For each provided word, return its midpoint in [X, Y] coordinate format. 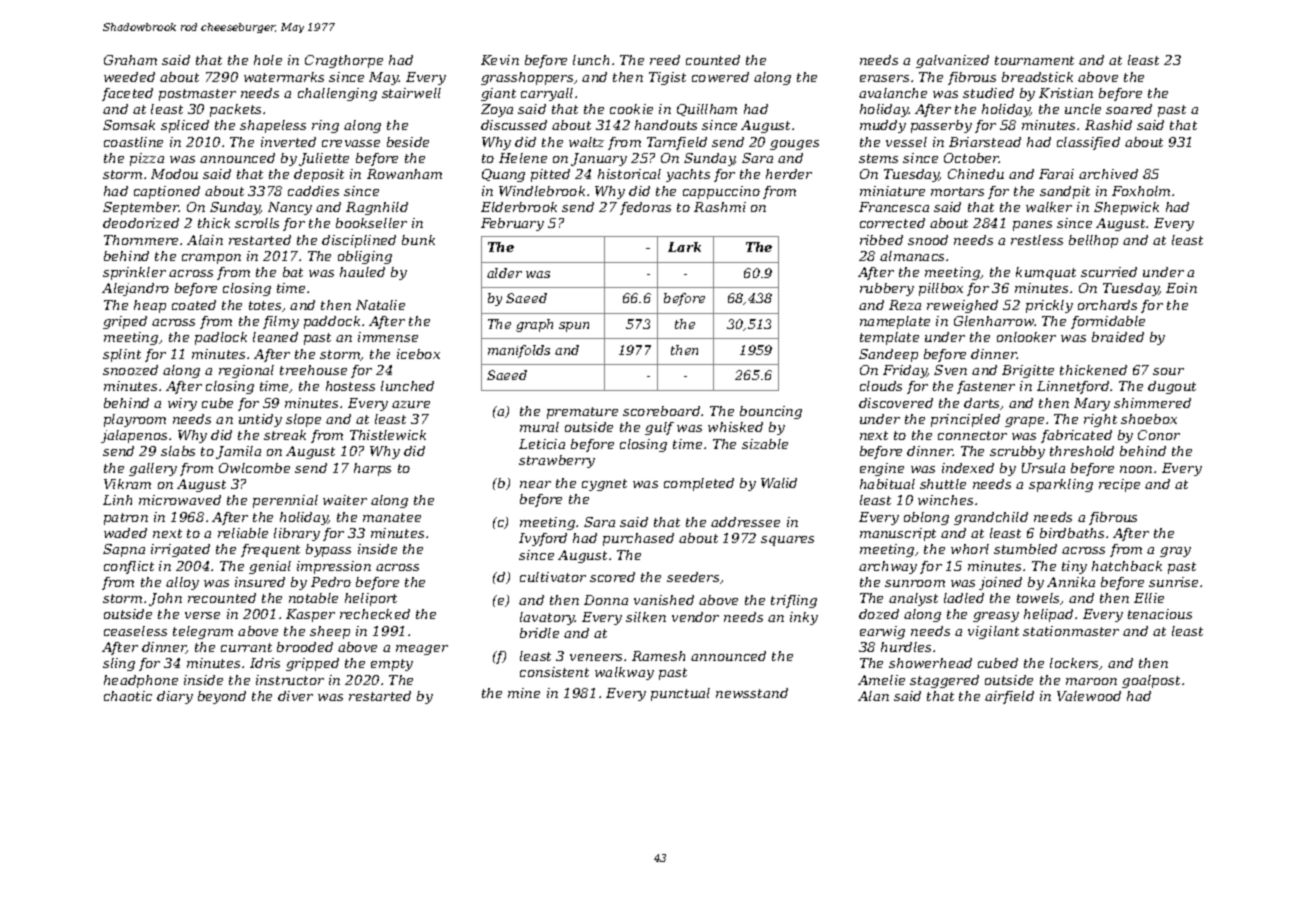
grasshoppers [527, 78]
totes [265, 305]
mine [524, 693]
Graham [130, 60]
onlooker [1026, 337]
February [512, 224]
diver [295, 696]
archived [1108, 174]
